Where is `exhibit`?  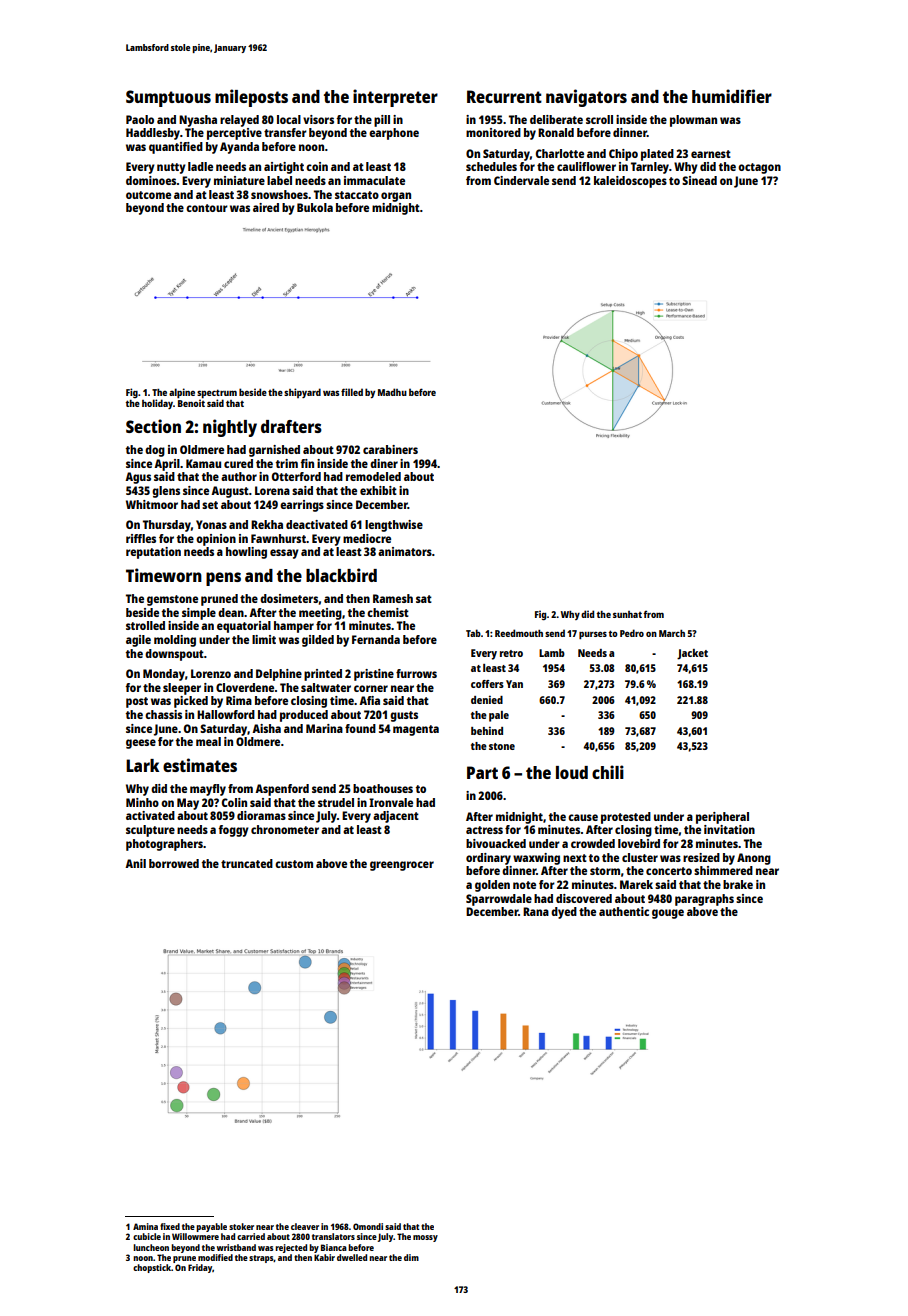
exhibit is located at coordinates (378, 490).
